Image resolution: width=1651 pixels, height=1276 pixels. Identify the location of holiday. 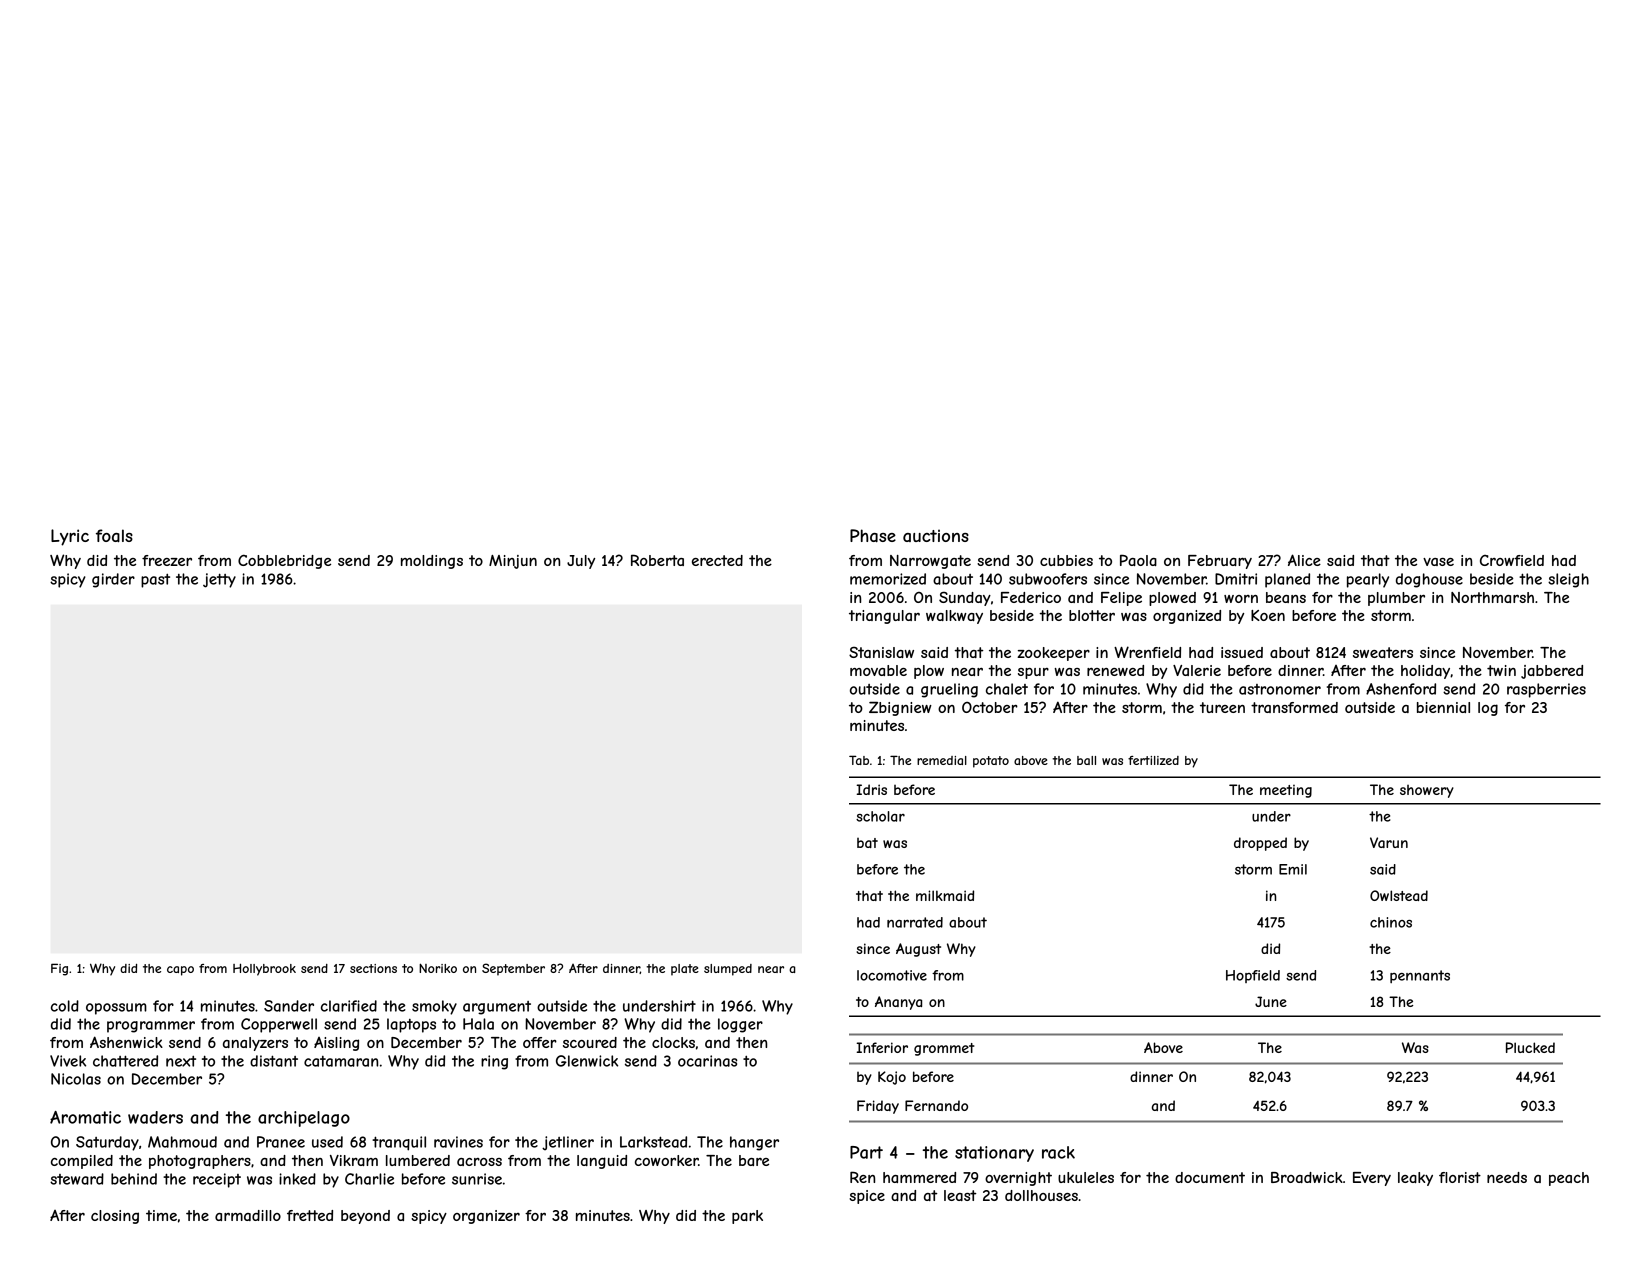
(1425, 672).
